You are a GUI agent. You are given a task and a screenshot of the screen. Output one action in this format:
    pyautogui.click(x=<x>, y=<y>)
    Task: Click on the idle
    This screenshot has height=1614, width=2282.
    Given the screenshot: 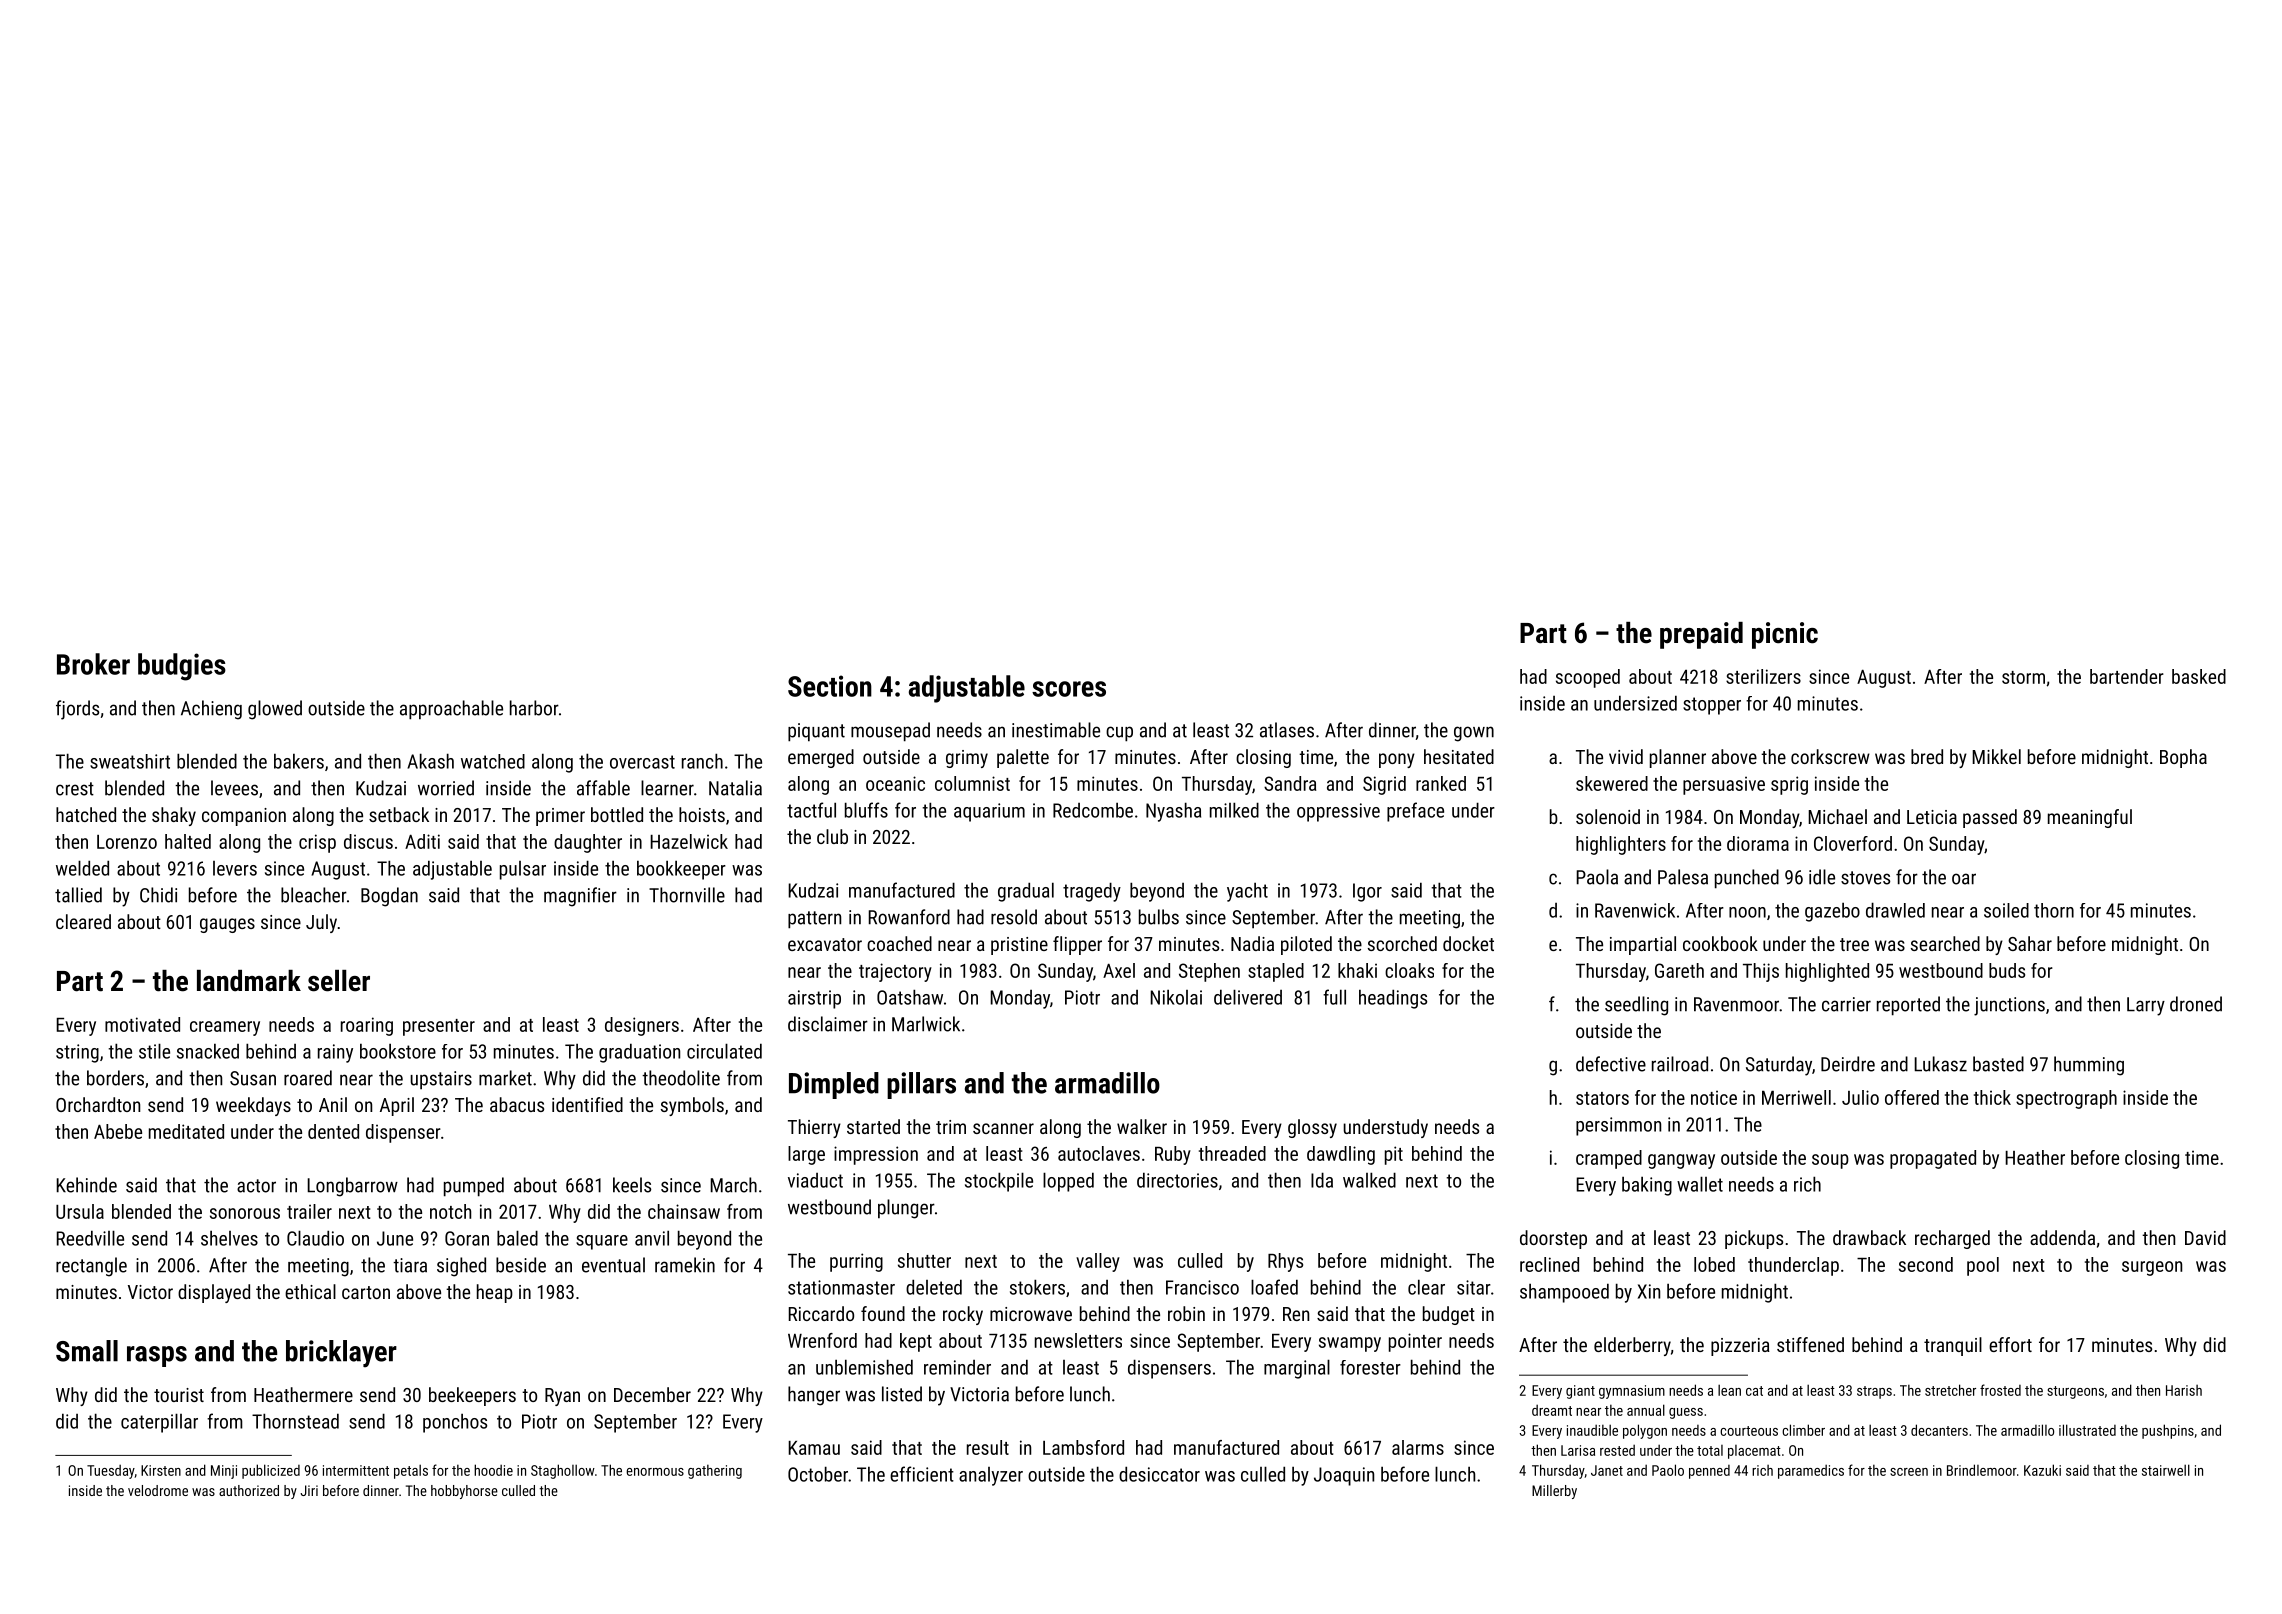 What is the action you would take?
    pyautogui.click(x=1822, y=877)
